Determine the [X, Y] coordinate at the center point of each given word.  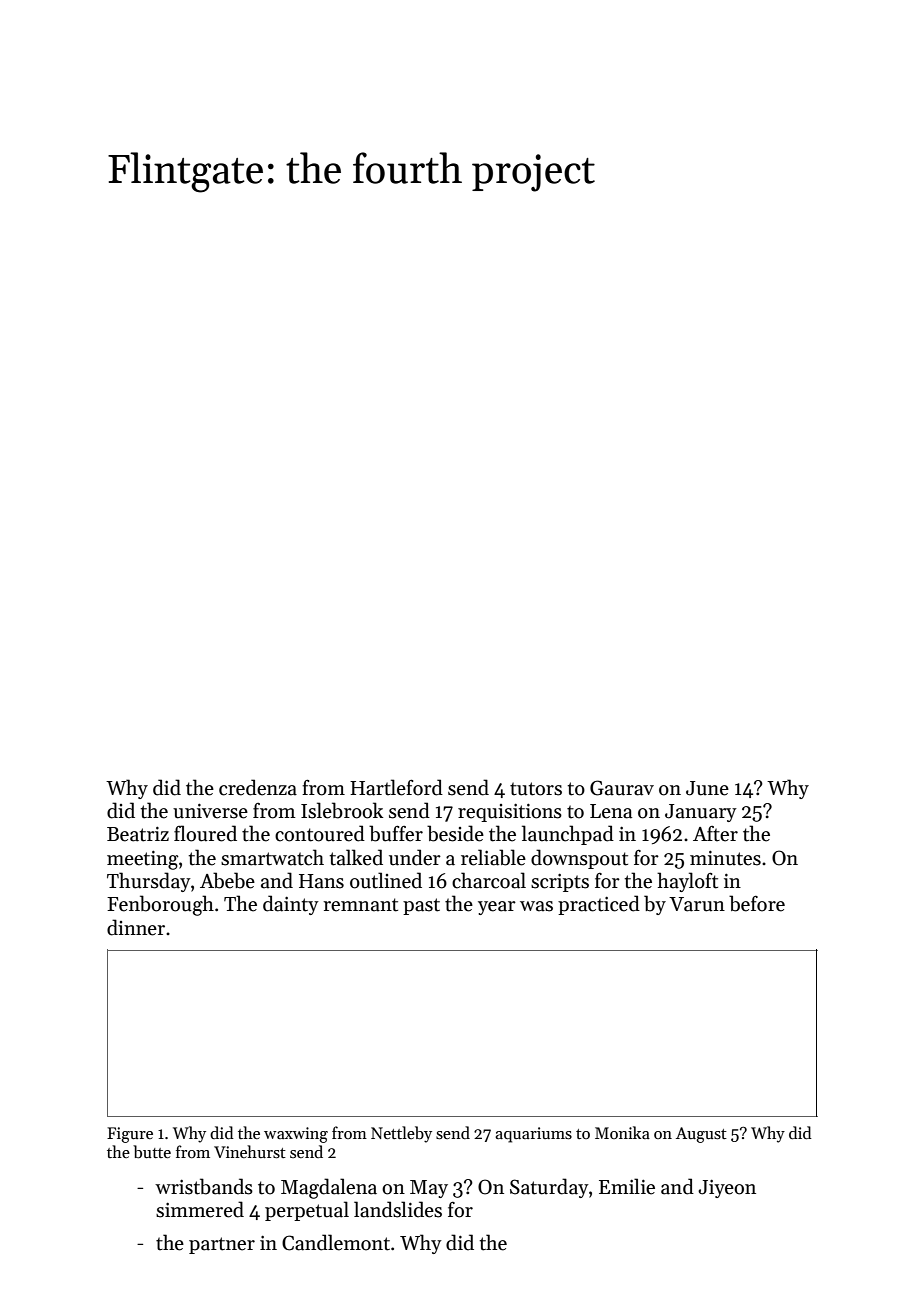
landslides [398, 1209]
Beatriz [138, 834]
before [757, 903]
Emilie [627, 1186]
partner [222, 1245]
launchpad [568, 835]
